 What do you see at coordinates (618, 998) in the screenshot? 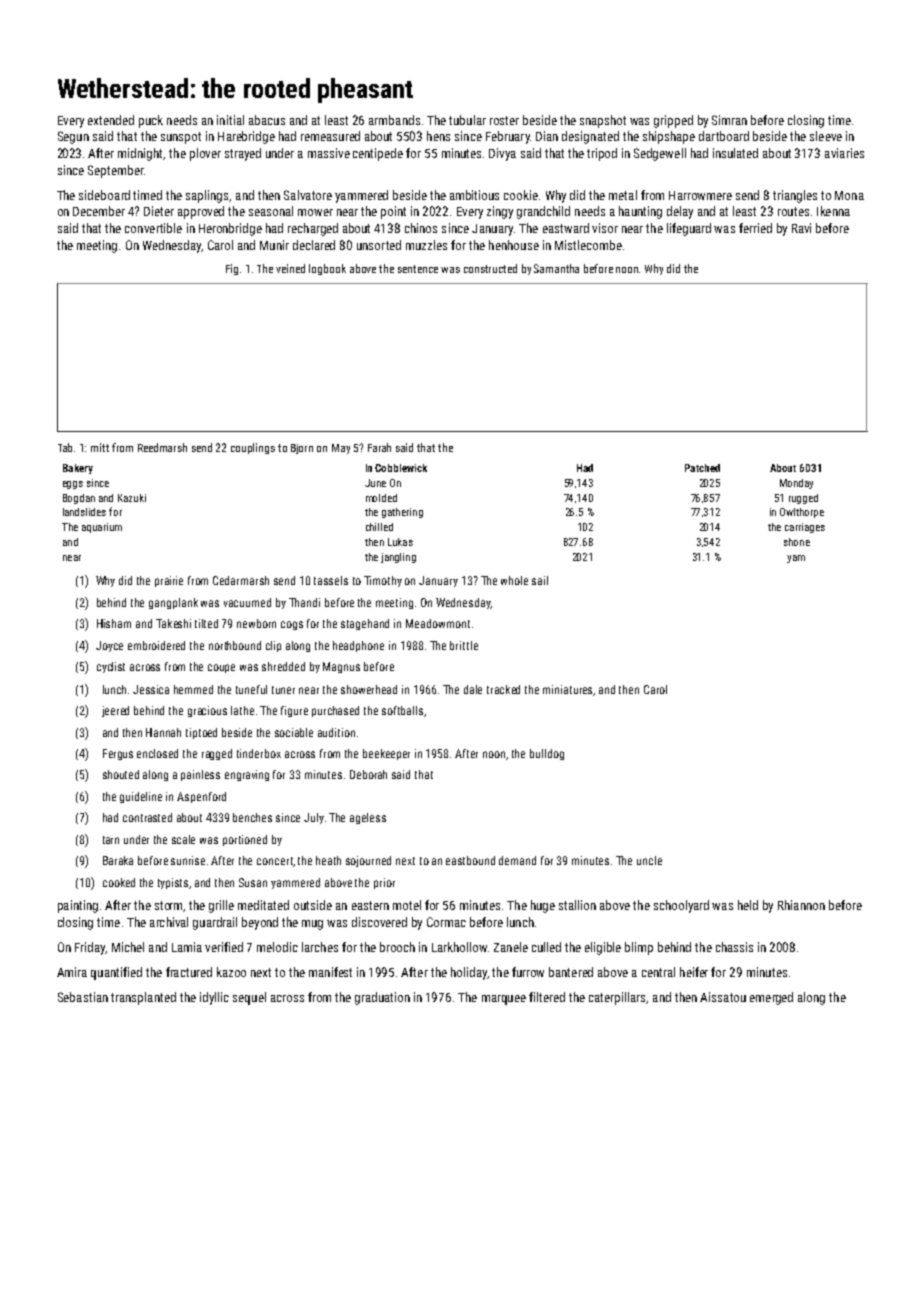
I see `caterpillars` at bounding box center [618, 998].
